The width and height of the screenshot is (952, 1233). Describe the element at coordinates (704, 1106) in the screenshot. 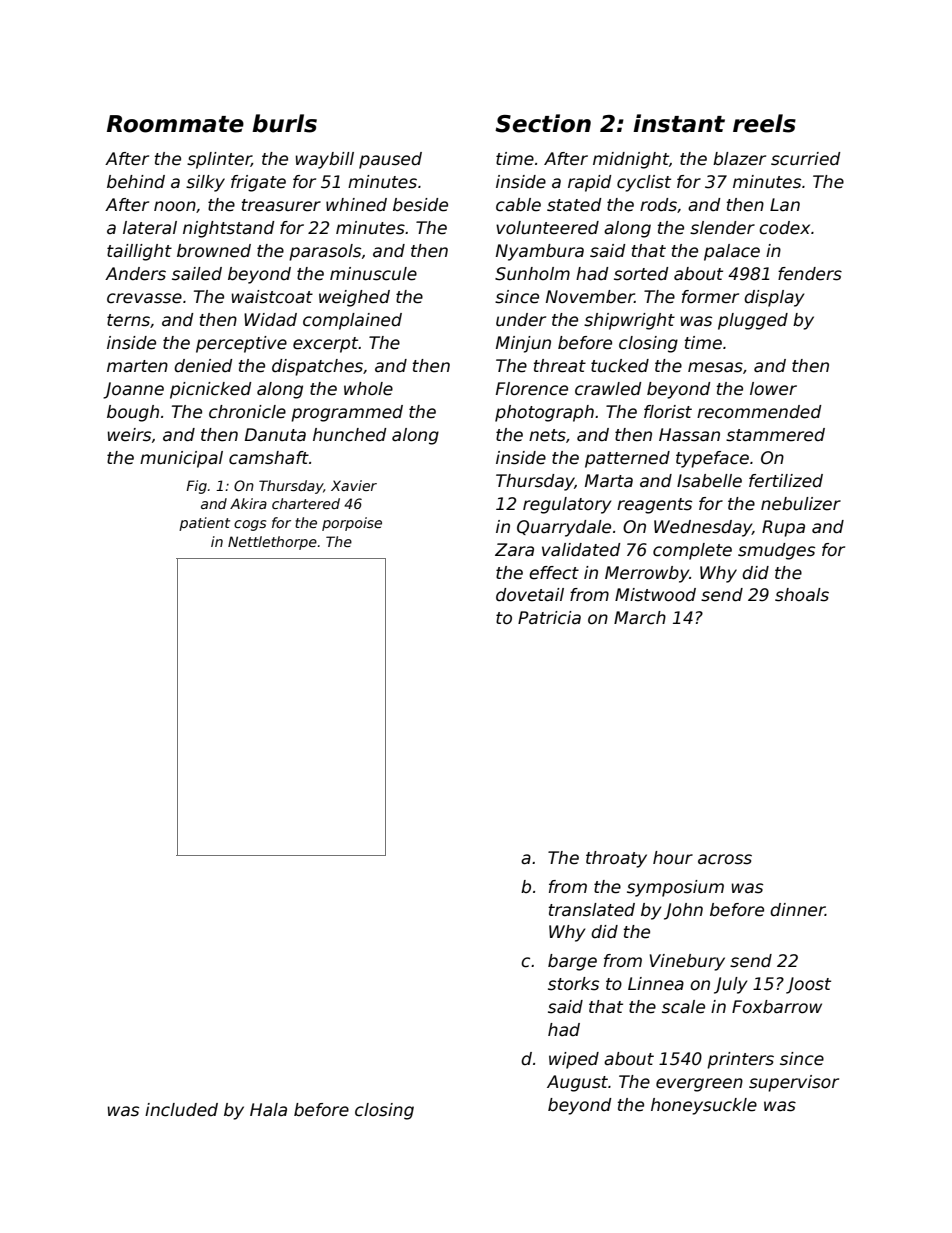

I see `honeysuckle` at that location.
